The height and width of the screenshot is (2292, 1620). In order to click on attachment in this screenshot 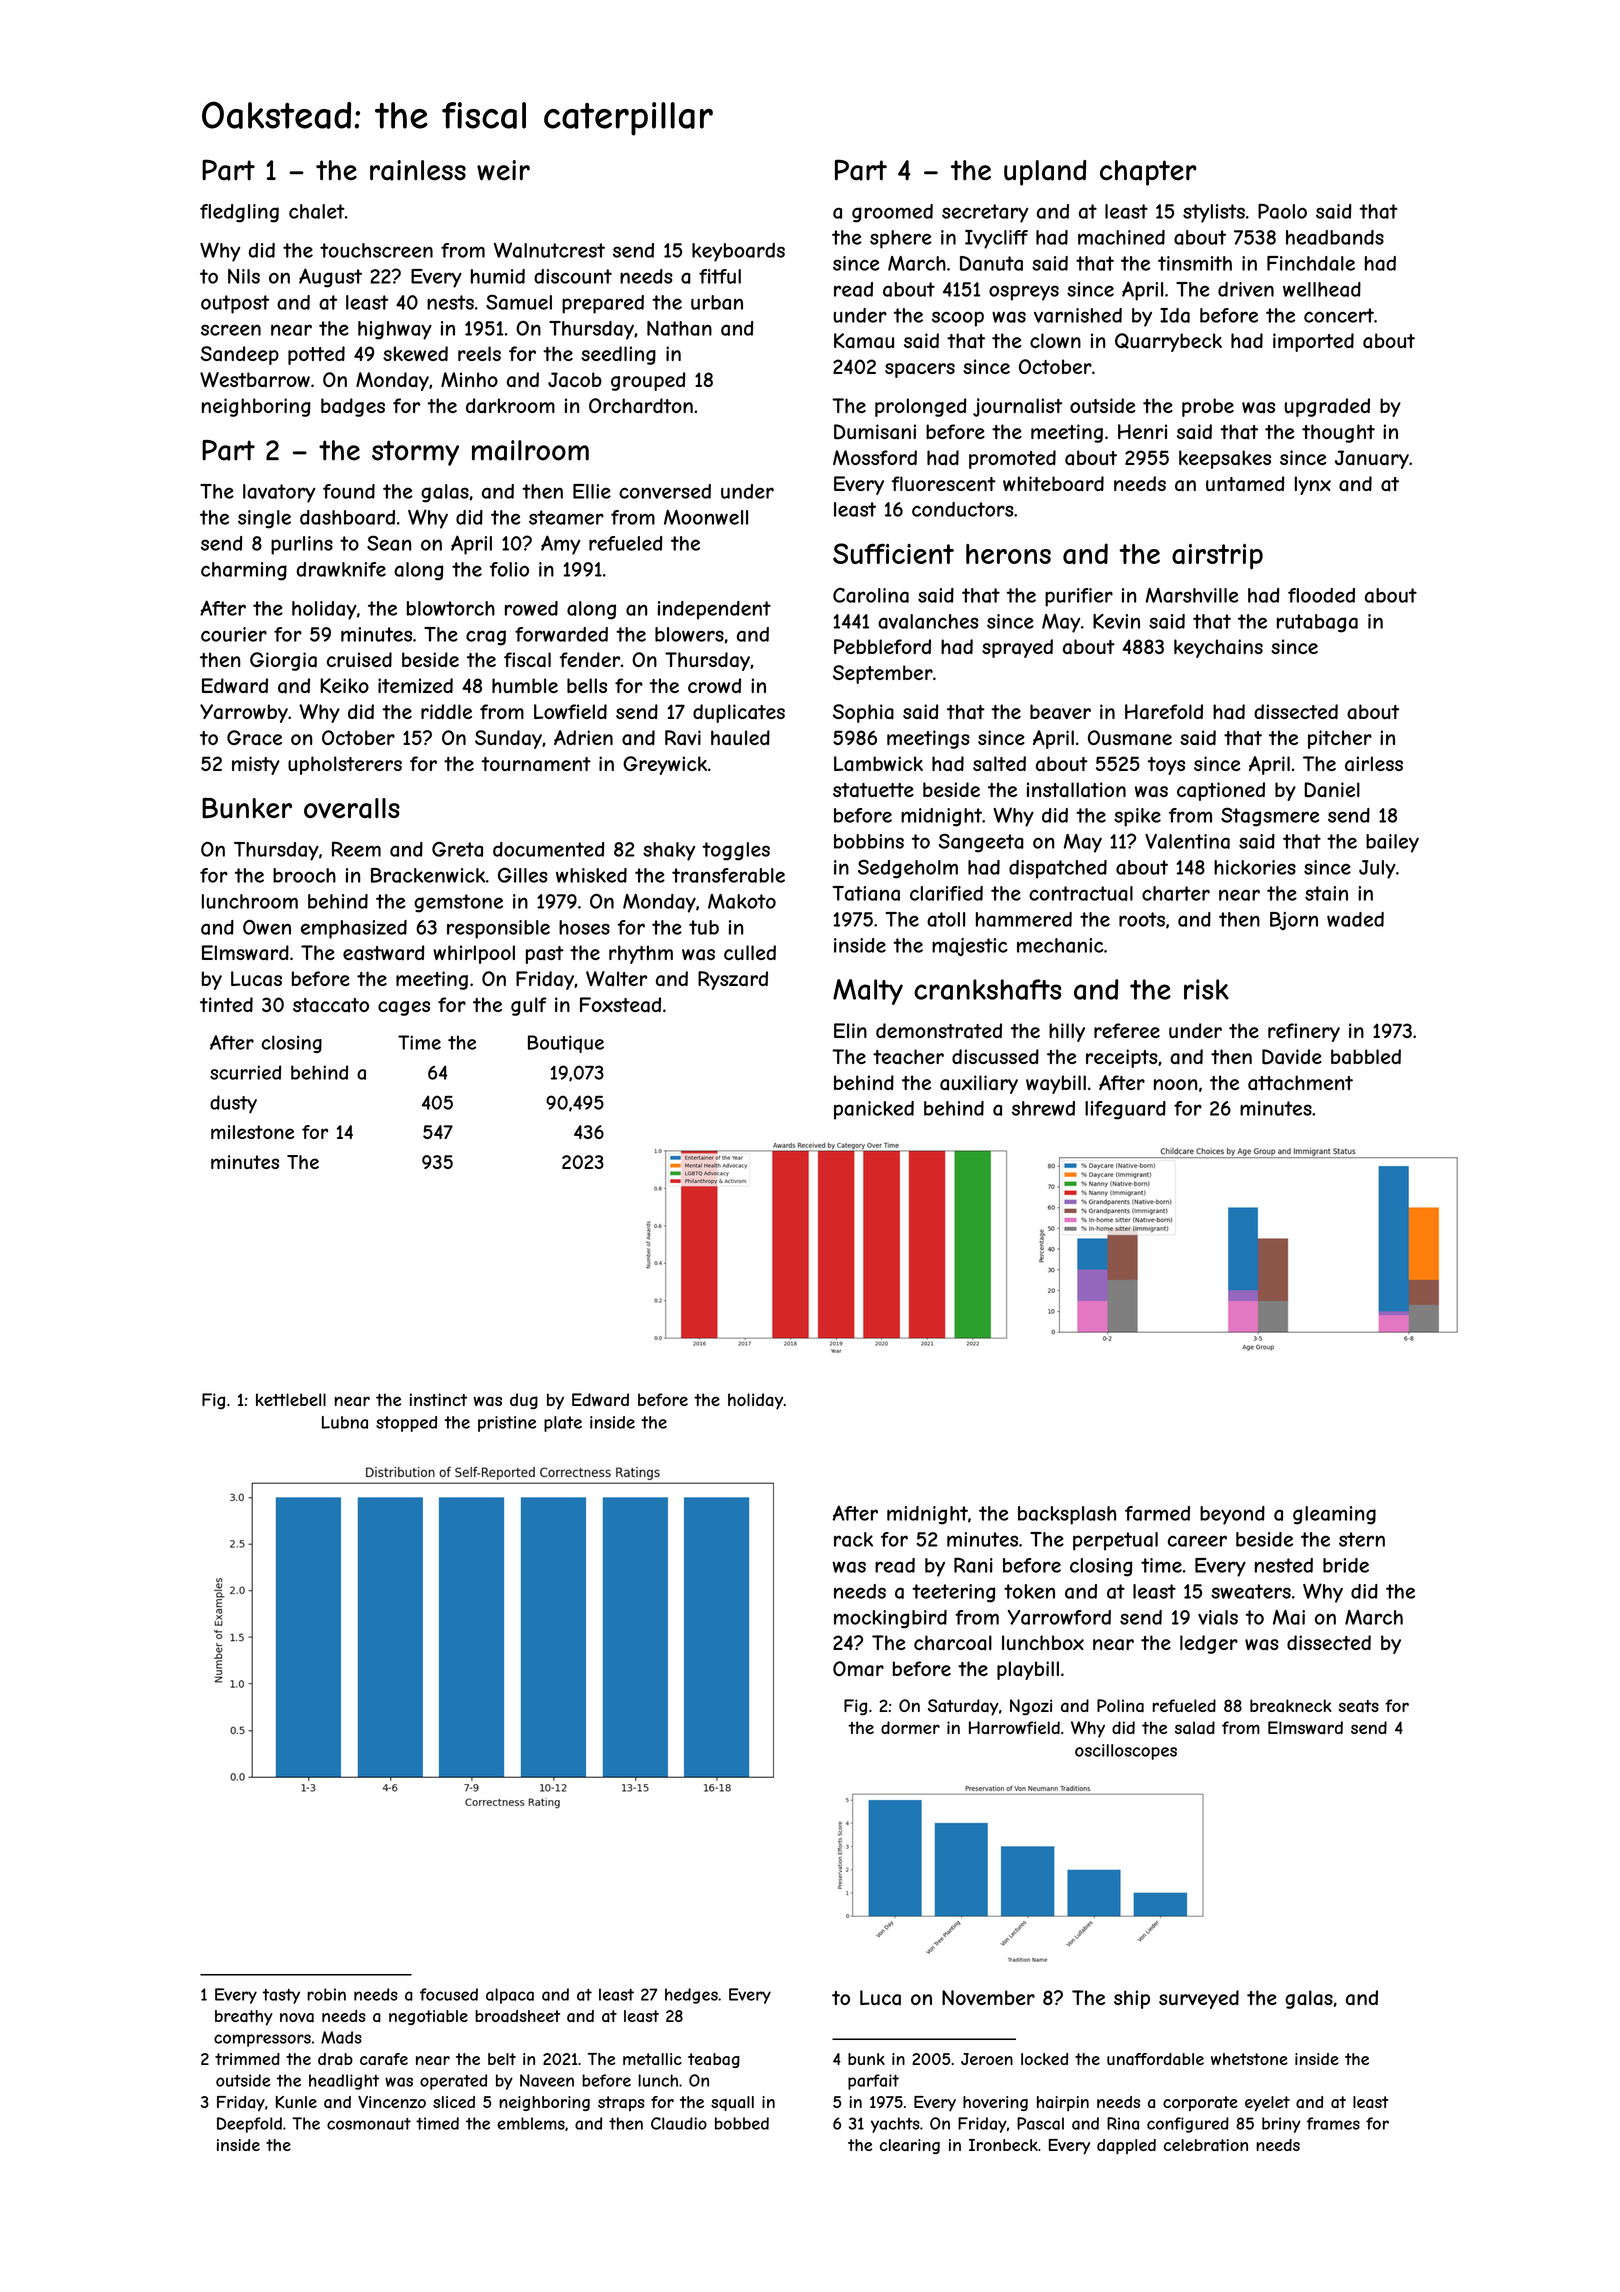, I will do `click(1300, 1083)`.
